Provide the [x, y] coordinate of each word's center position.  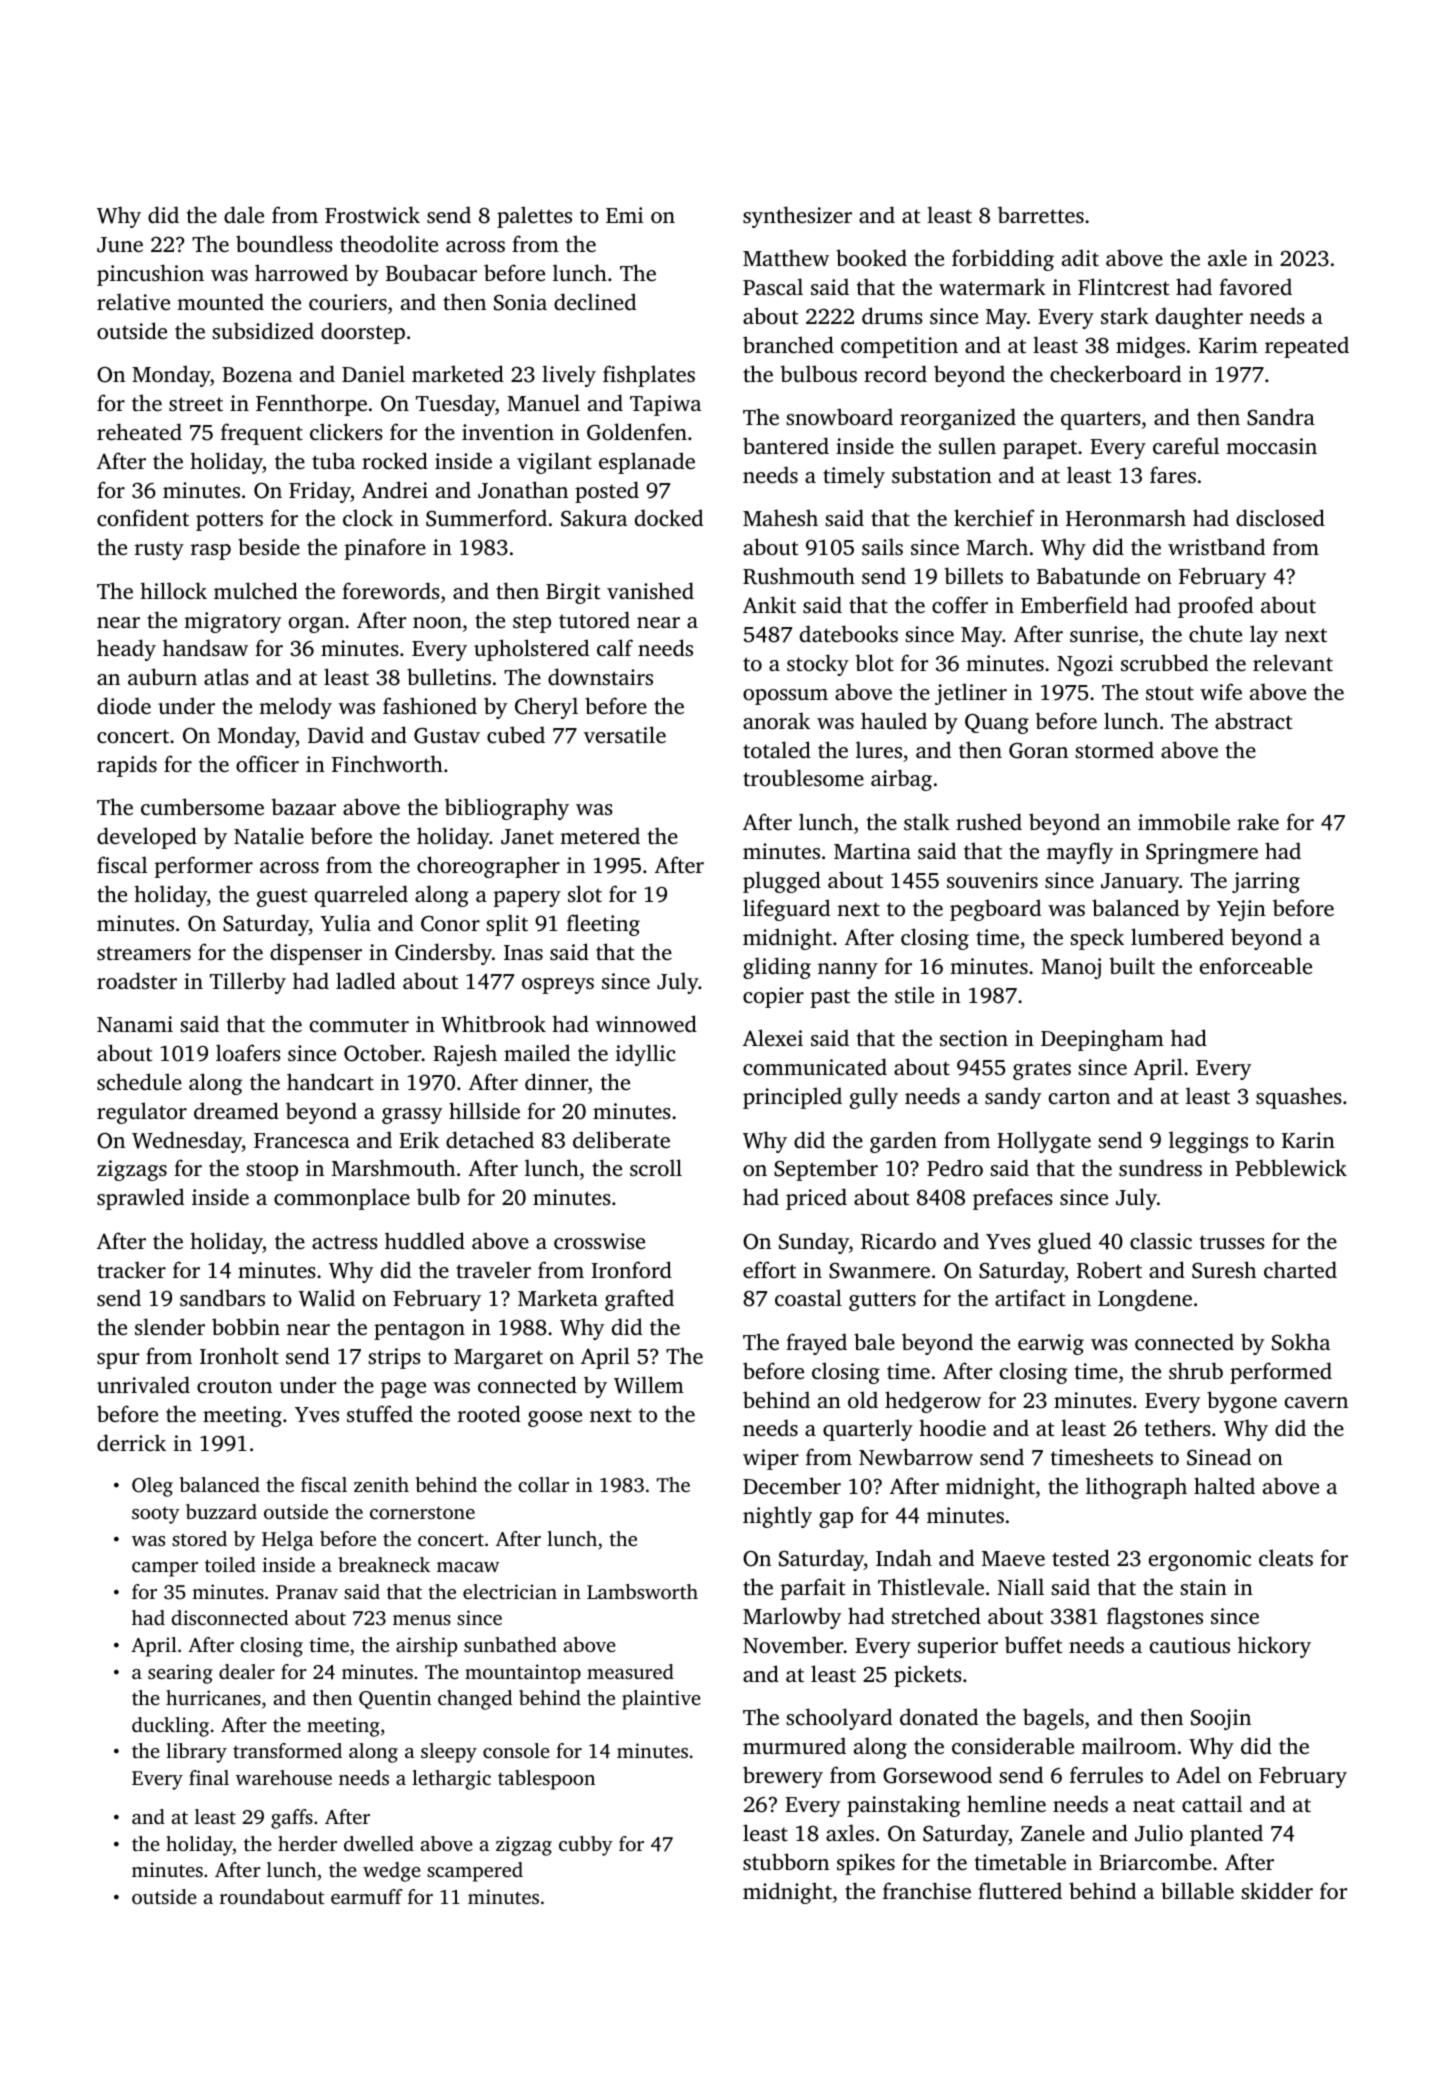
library [196, 1753]
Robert [1109, 1270]
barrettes [1041, 214]
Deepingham [1102, 1040]
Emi [624, 215]
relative [133, 301]
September [826, 1170]
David [336, 734]
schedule [139, 1081]
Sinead [1219, 1457]
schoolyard [839, 1719]
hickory [1274, 1647]
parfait [813, 1589]
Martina [872, 851]
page [403, 1390]
